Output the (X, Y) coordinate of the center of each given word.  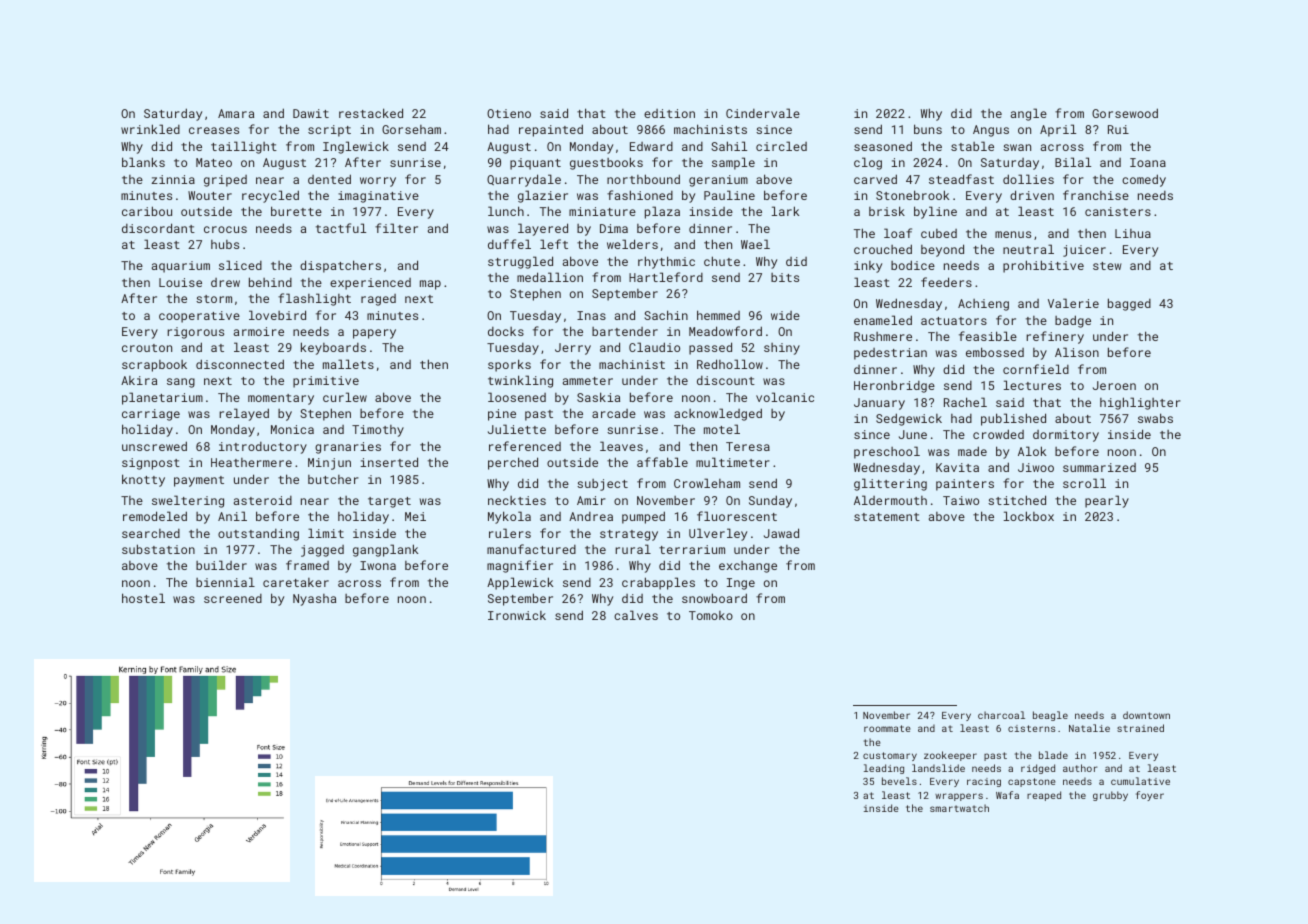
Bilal (1073, 162)
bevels (899, 781)
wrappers (959, 797)
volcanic (785, 397)
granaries (348, 448)
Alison (1077, 352)
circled (781, 146)
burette (296, 211)
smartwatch (959, 808)
